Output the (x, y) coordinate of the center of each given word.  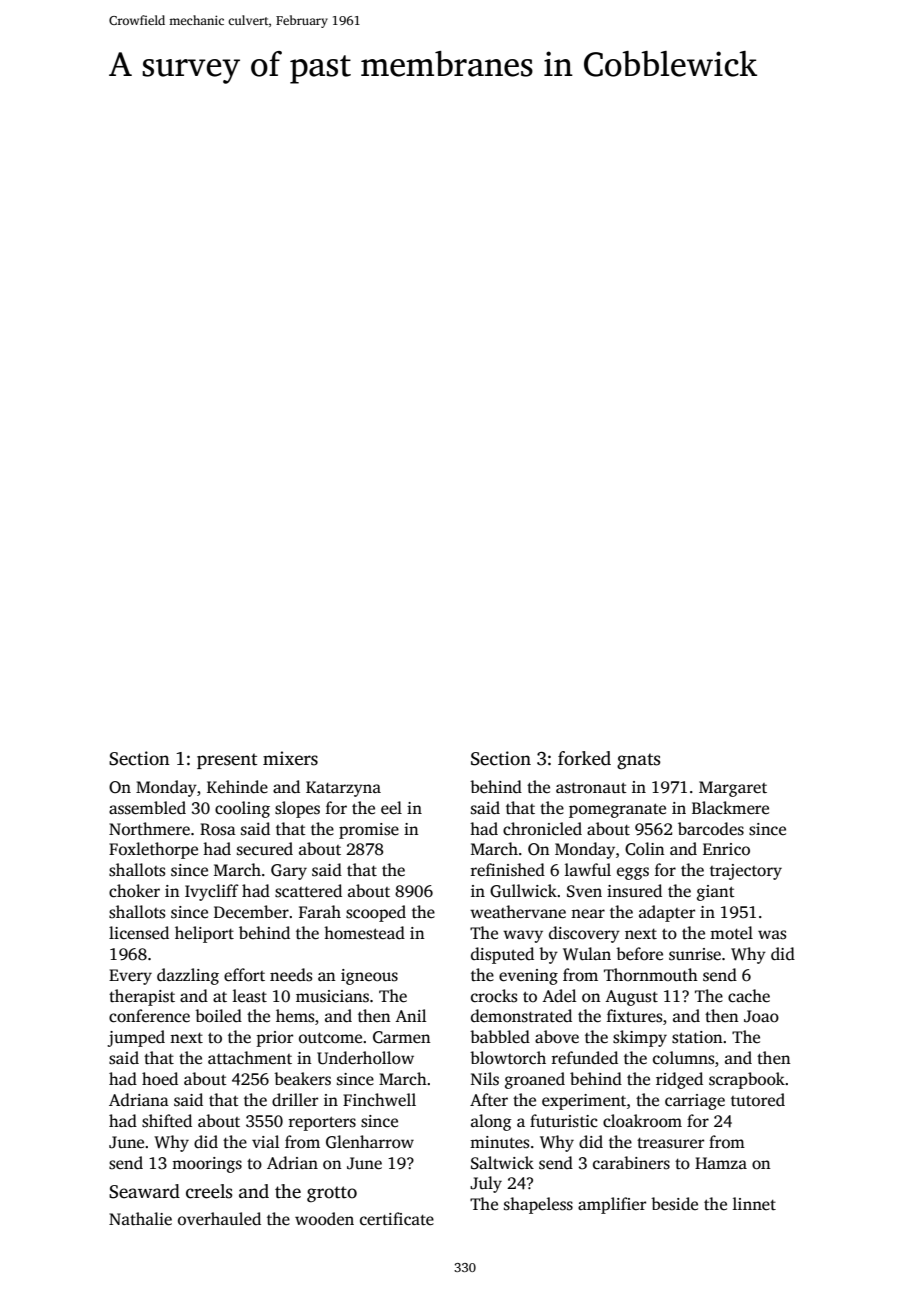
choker (134, 891)
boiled (218, 1016)
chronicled (542, 829)
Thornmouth (651, 974)
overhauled (219, 1219)
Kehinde (237, 787)
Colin (645, 849)
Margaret (733, 789)
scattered (308, 891)
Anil (410, 1015)
